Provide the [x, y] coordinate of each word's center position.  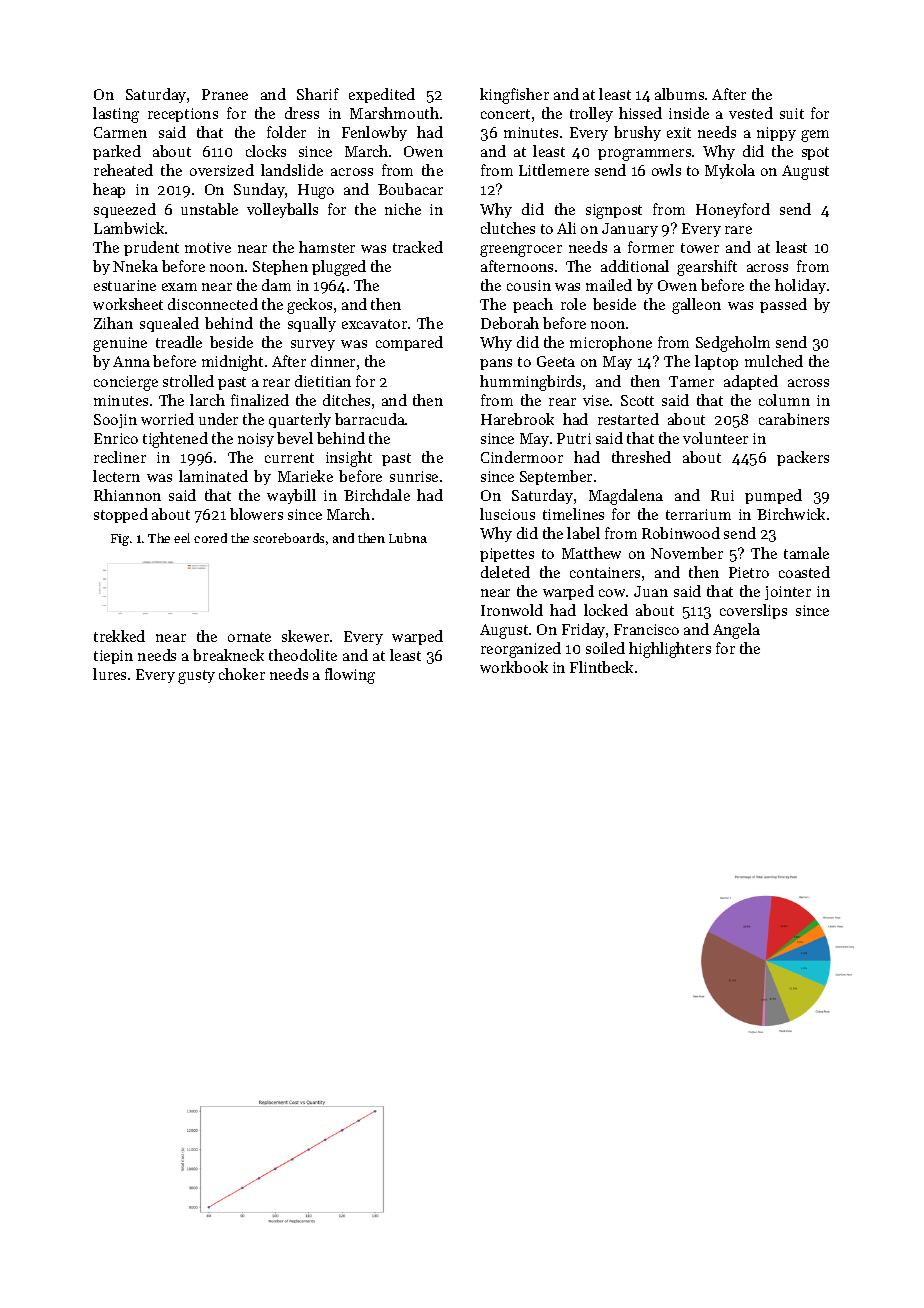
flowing [350, 676]
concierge [126, 383]
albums [679, 94]
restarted [628, 419]
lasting [116, 115]
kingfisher [514, 96]
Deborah [510, 323]
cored [210, 538]
